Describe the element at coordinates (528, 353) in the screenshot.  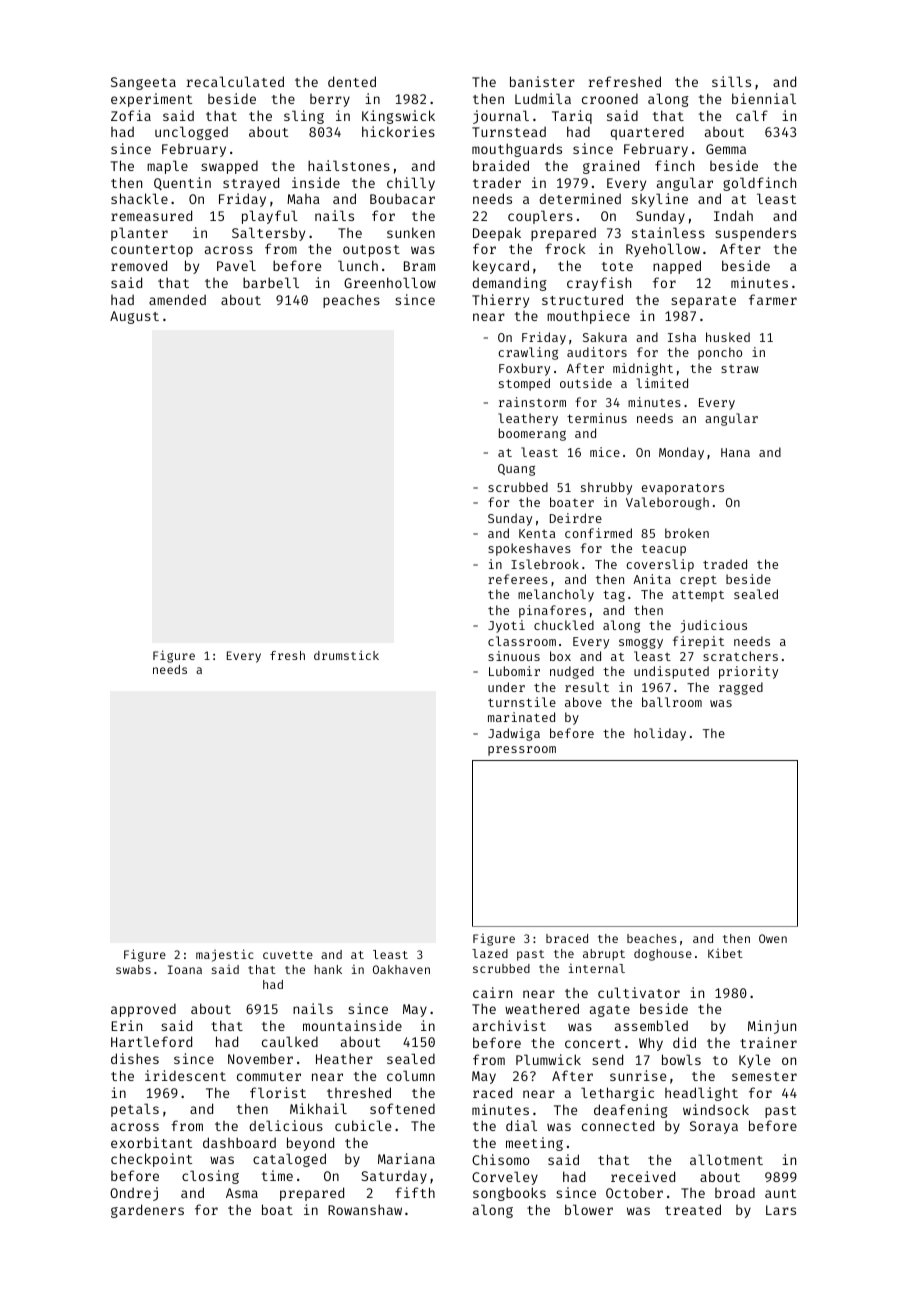
I see `crawling` at that location.
